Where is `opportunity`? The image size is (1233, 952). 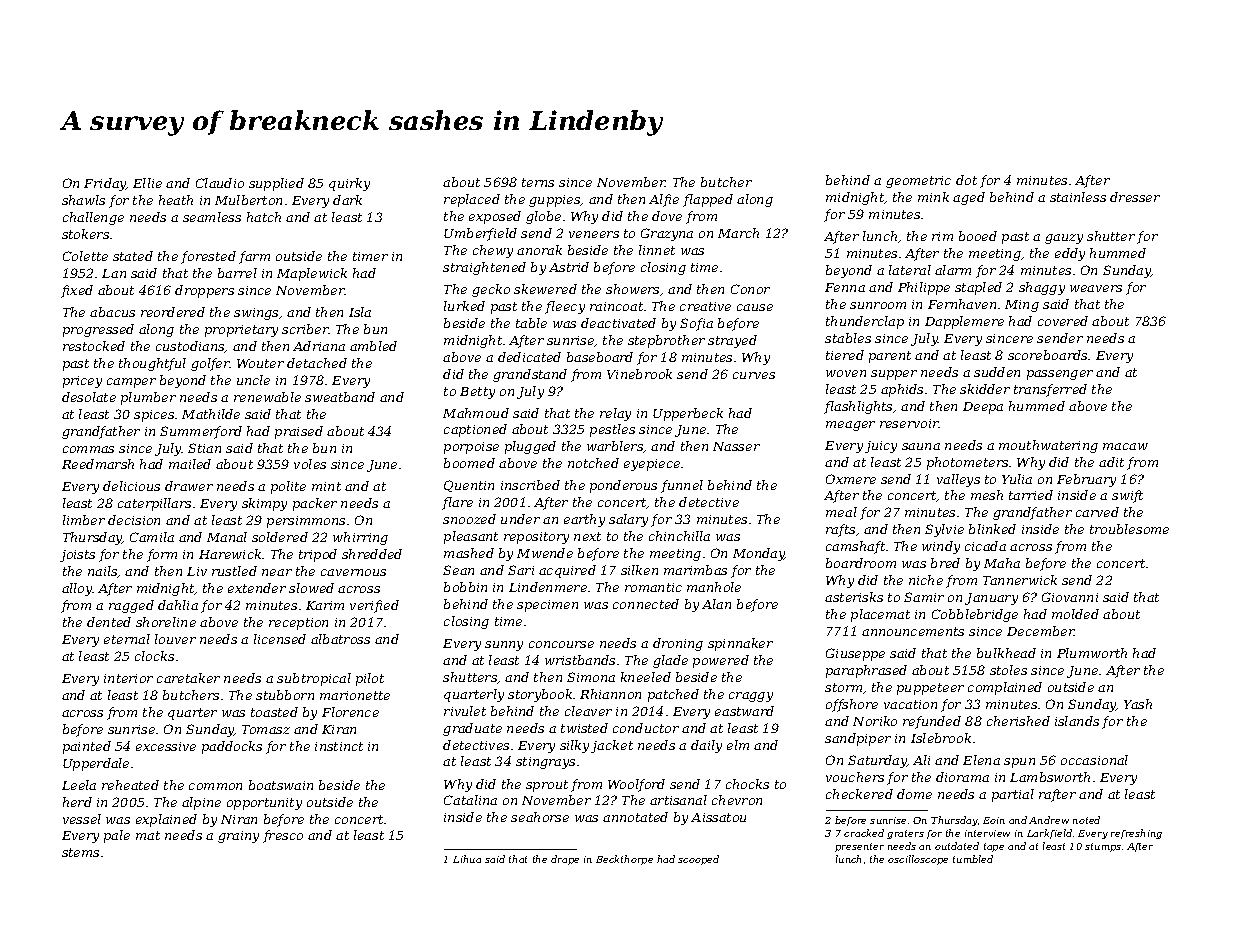
opportunity is located at coordinates (264, 804).
